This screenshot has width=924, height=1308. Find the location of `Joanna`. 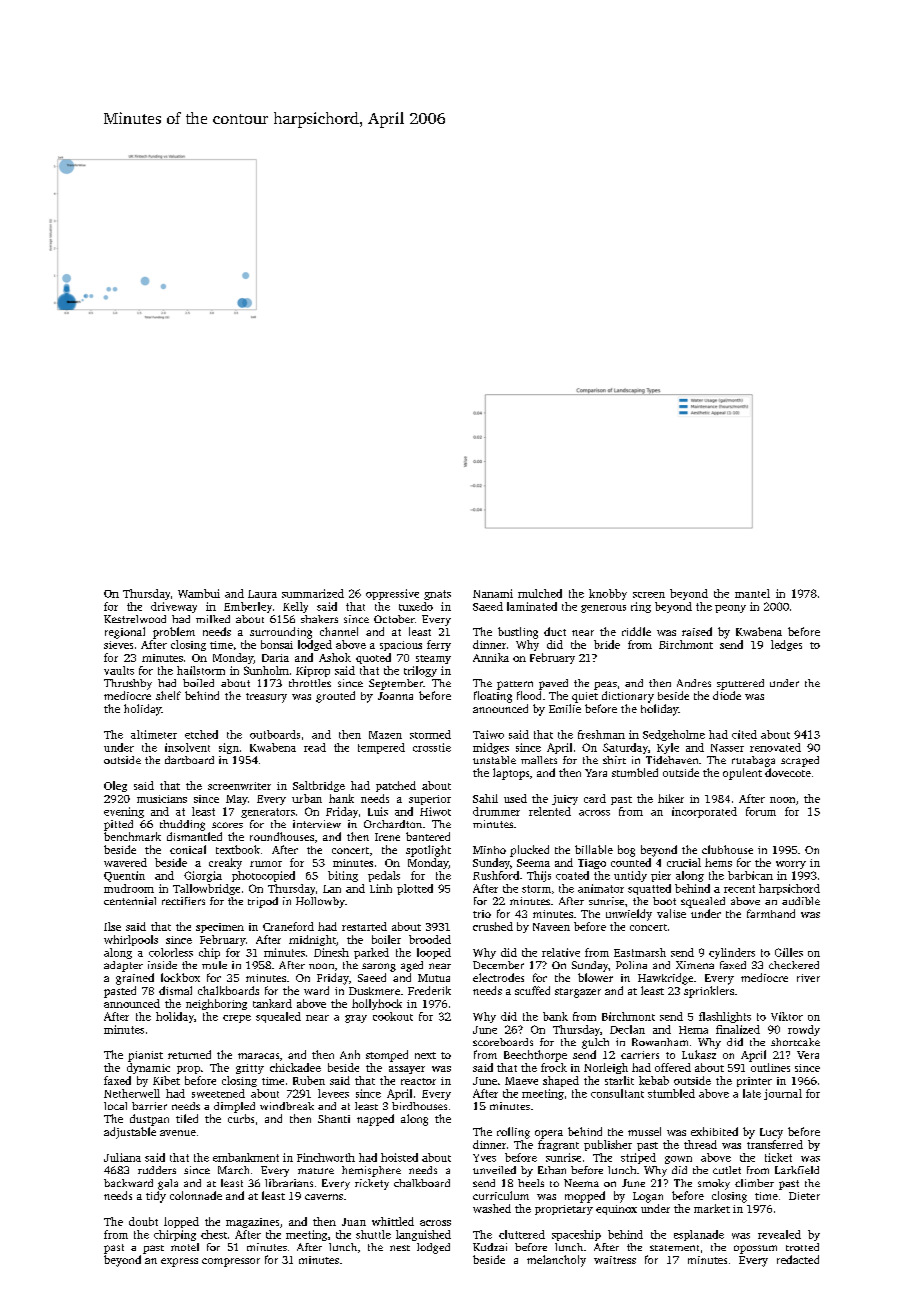

Joanna is located at coordinates (395, 696).
